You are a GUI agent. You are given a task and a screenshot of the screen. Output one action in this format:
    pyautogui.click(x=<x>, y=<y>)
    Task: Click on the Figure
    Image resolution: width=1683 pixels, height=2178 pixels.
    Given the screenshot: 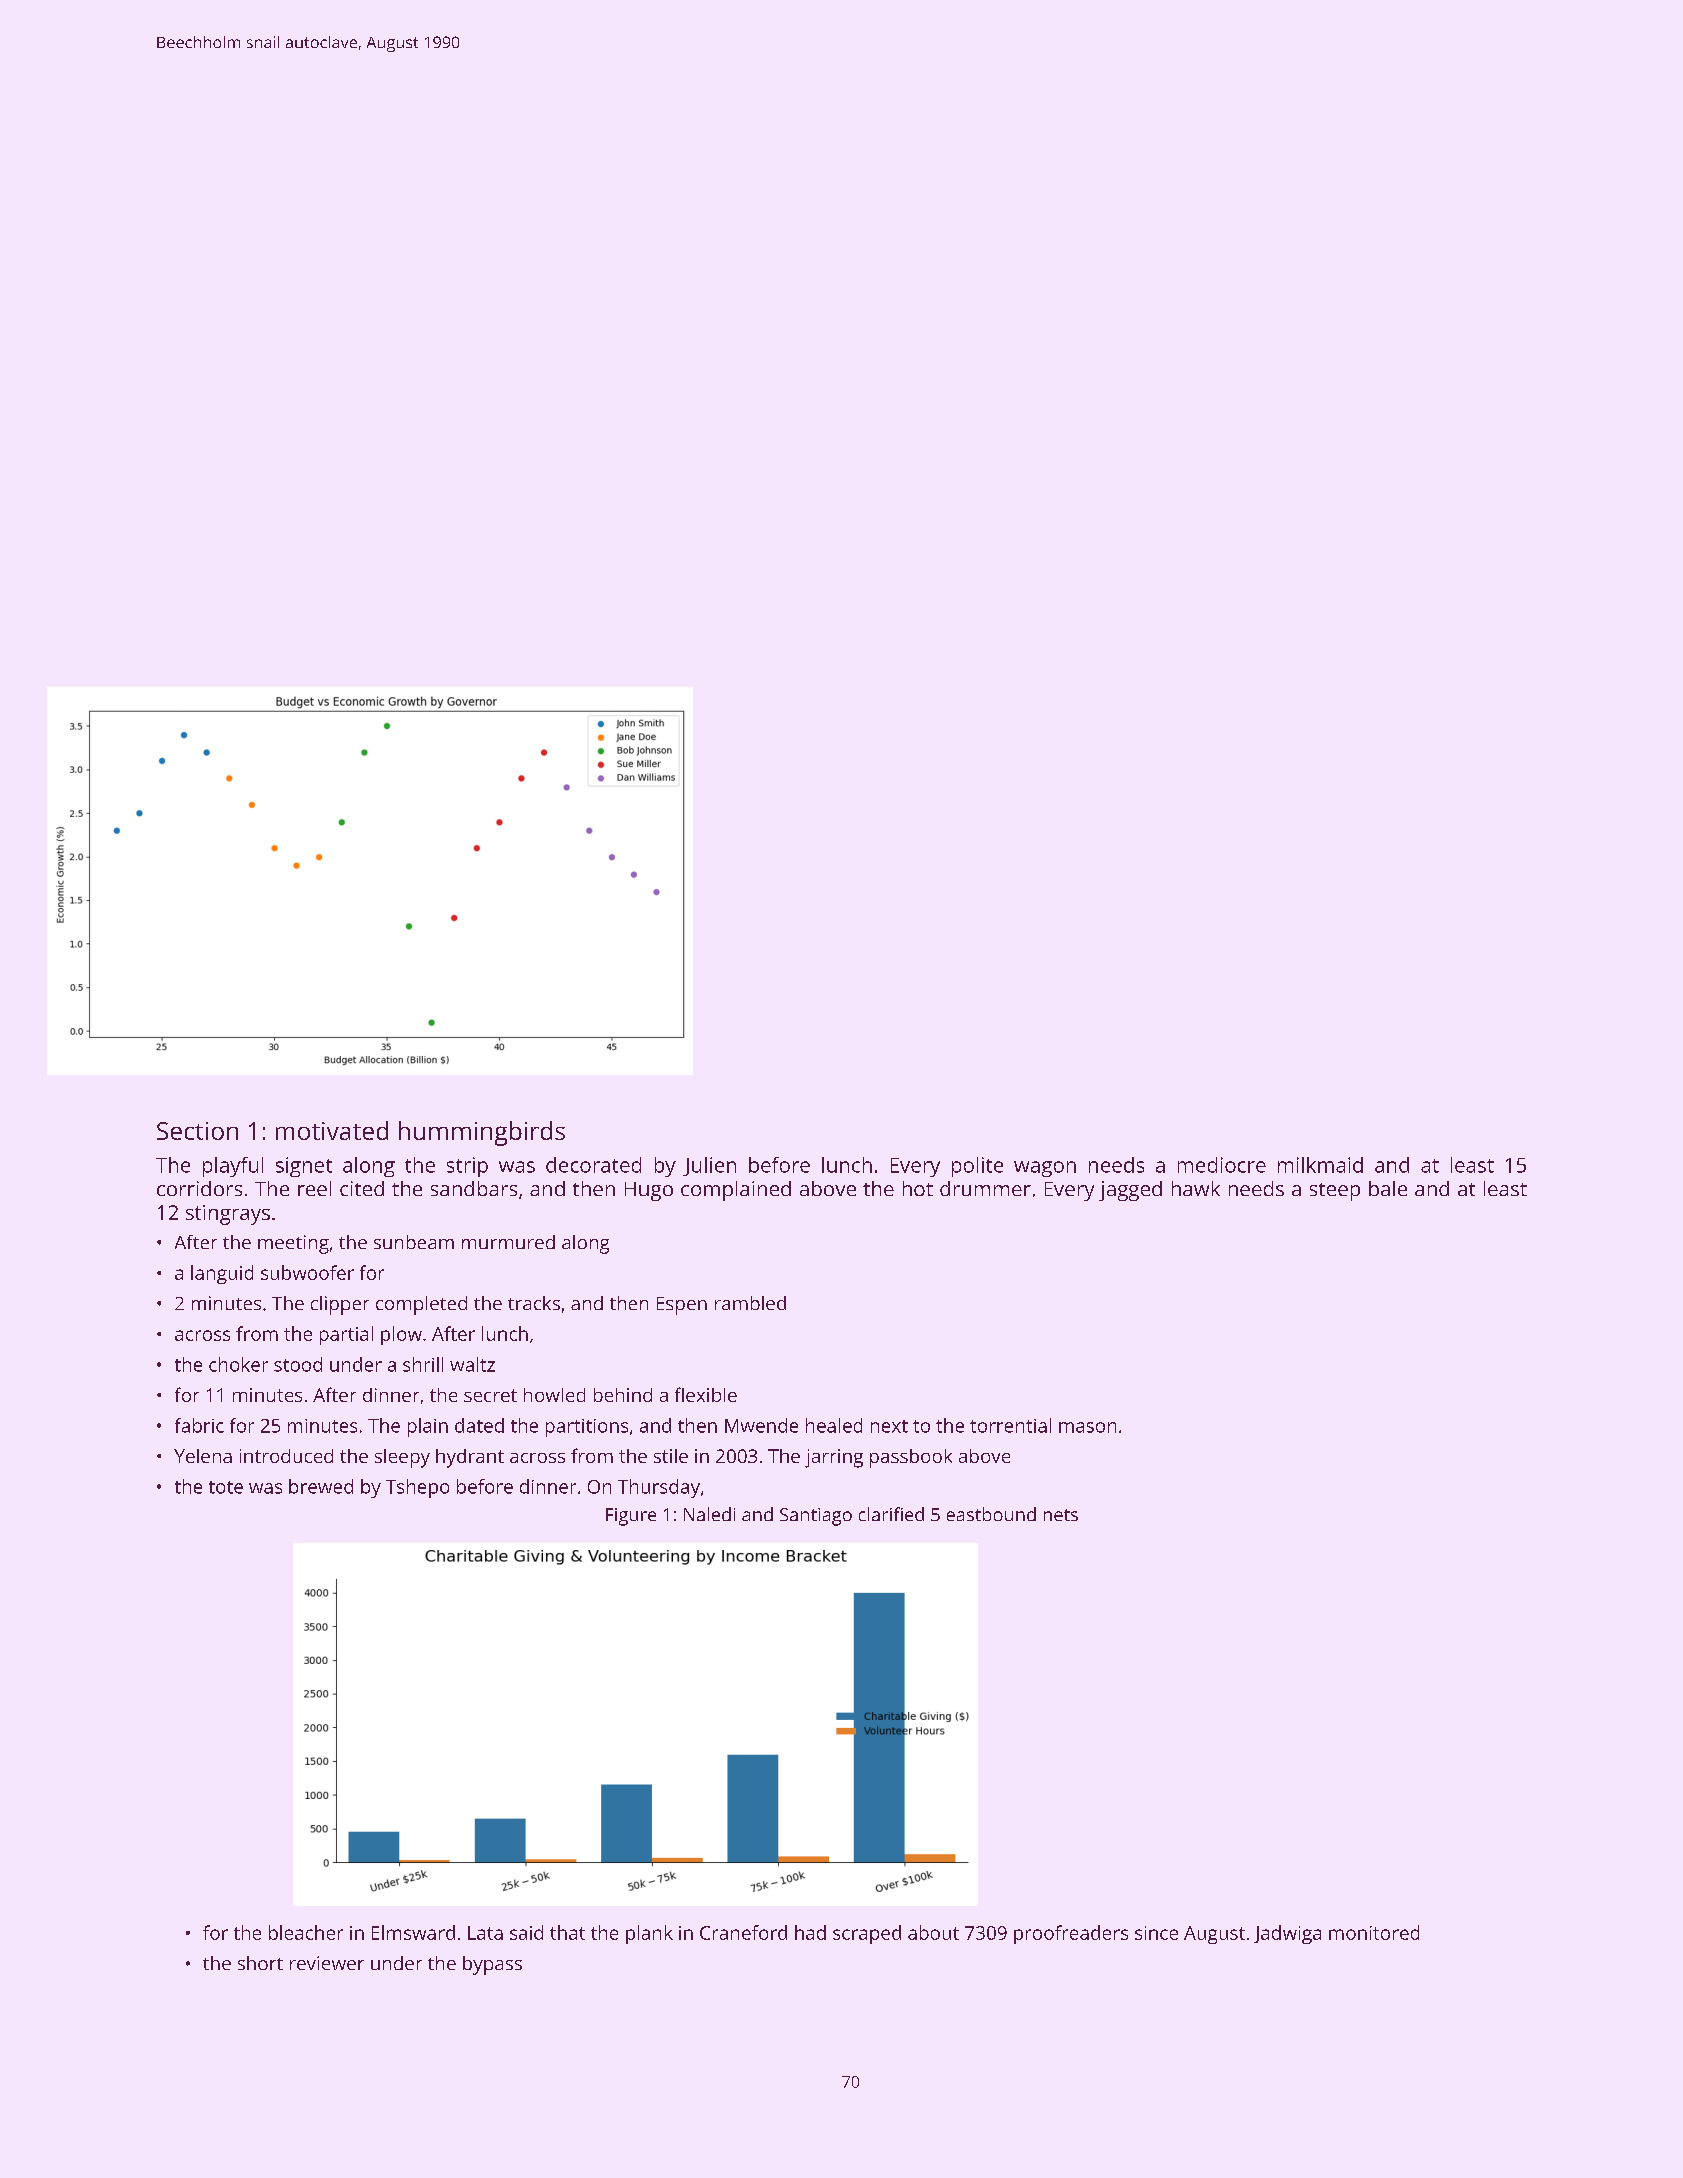 What is the action you would take?
    pyautogui.click(x=631, y=1517)
